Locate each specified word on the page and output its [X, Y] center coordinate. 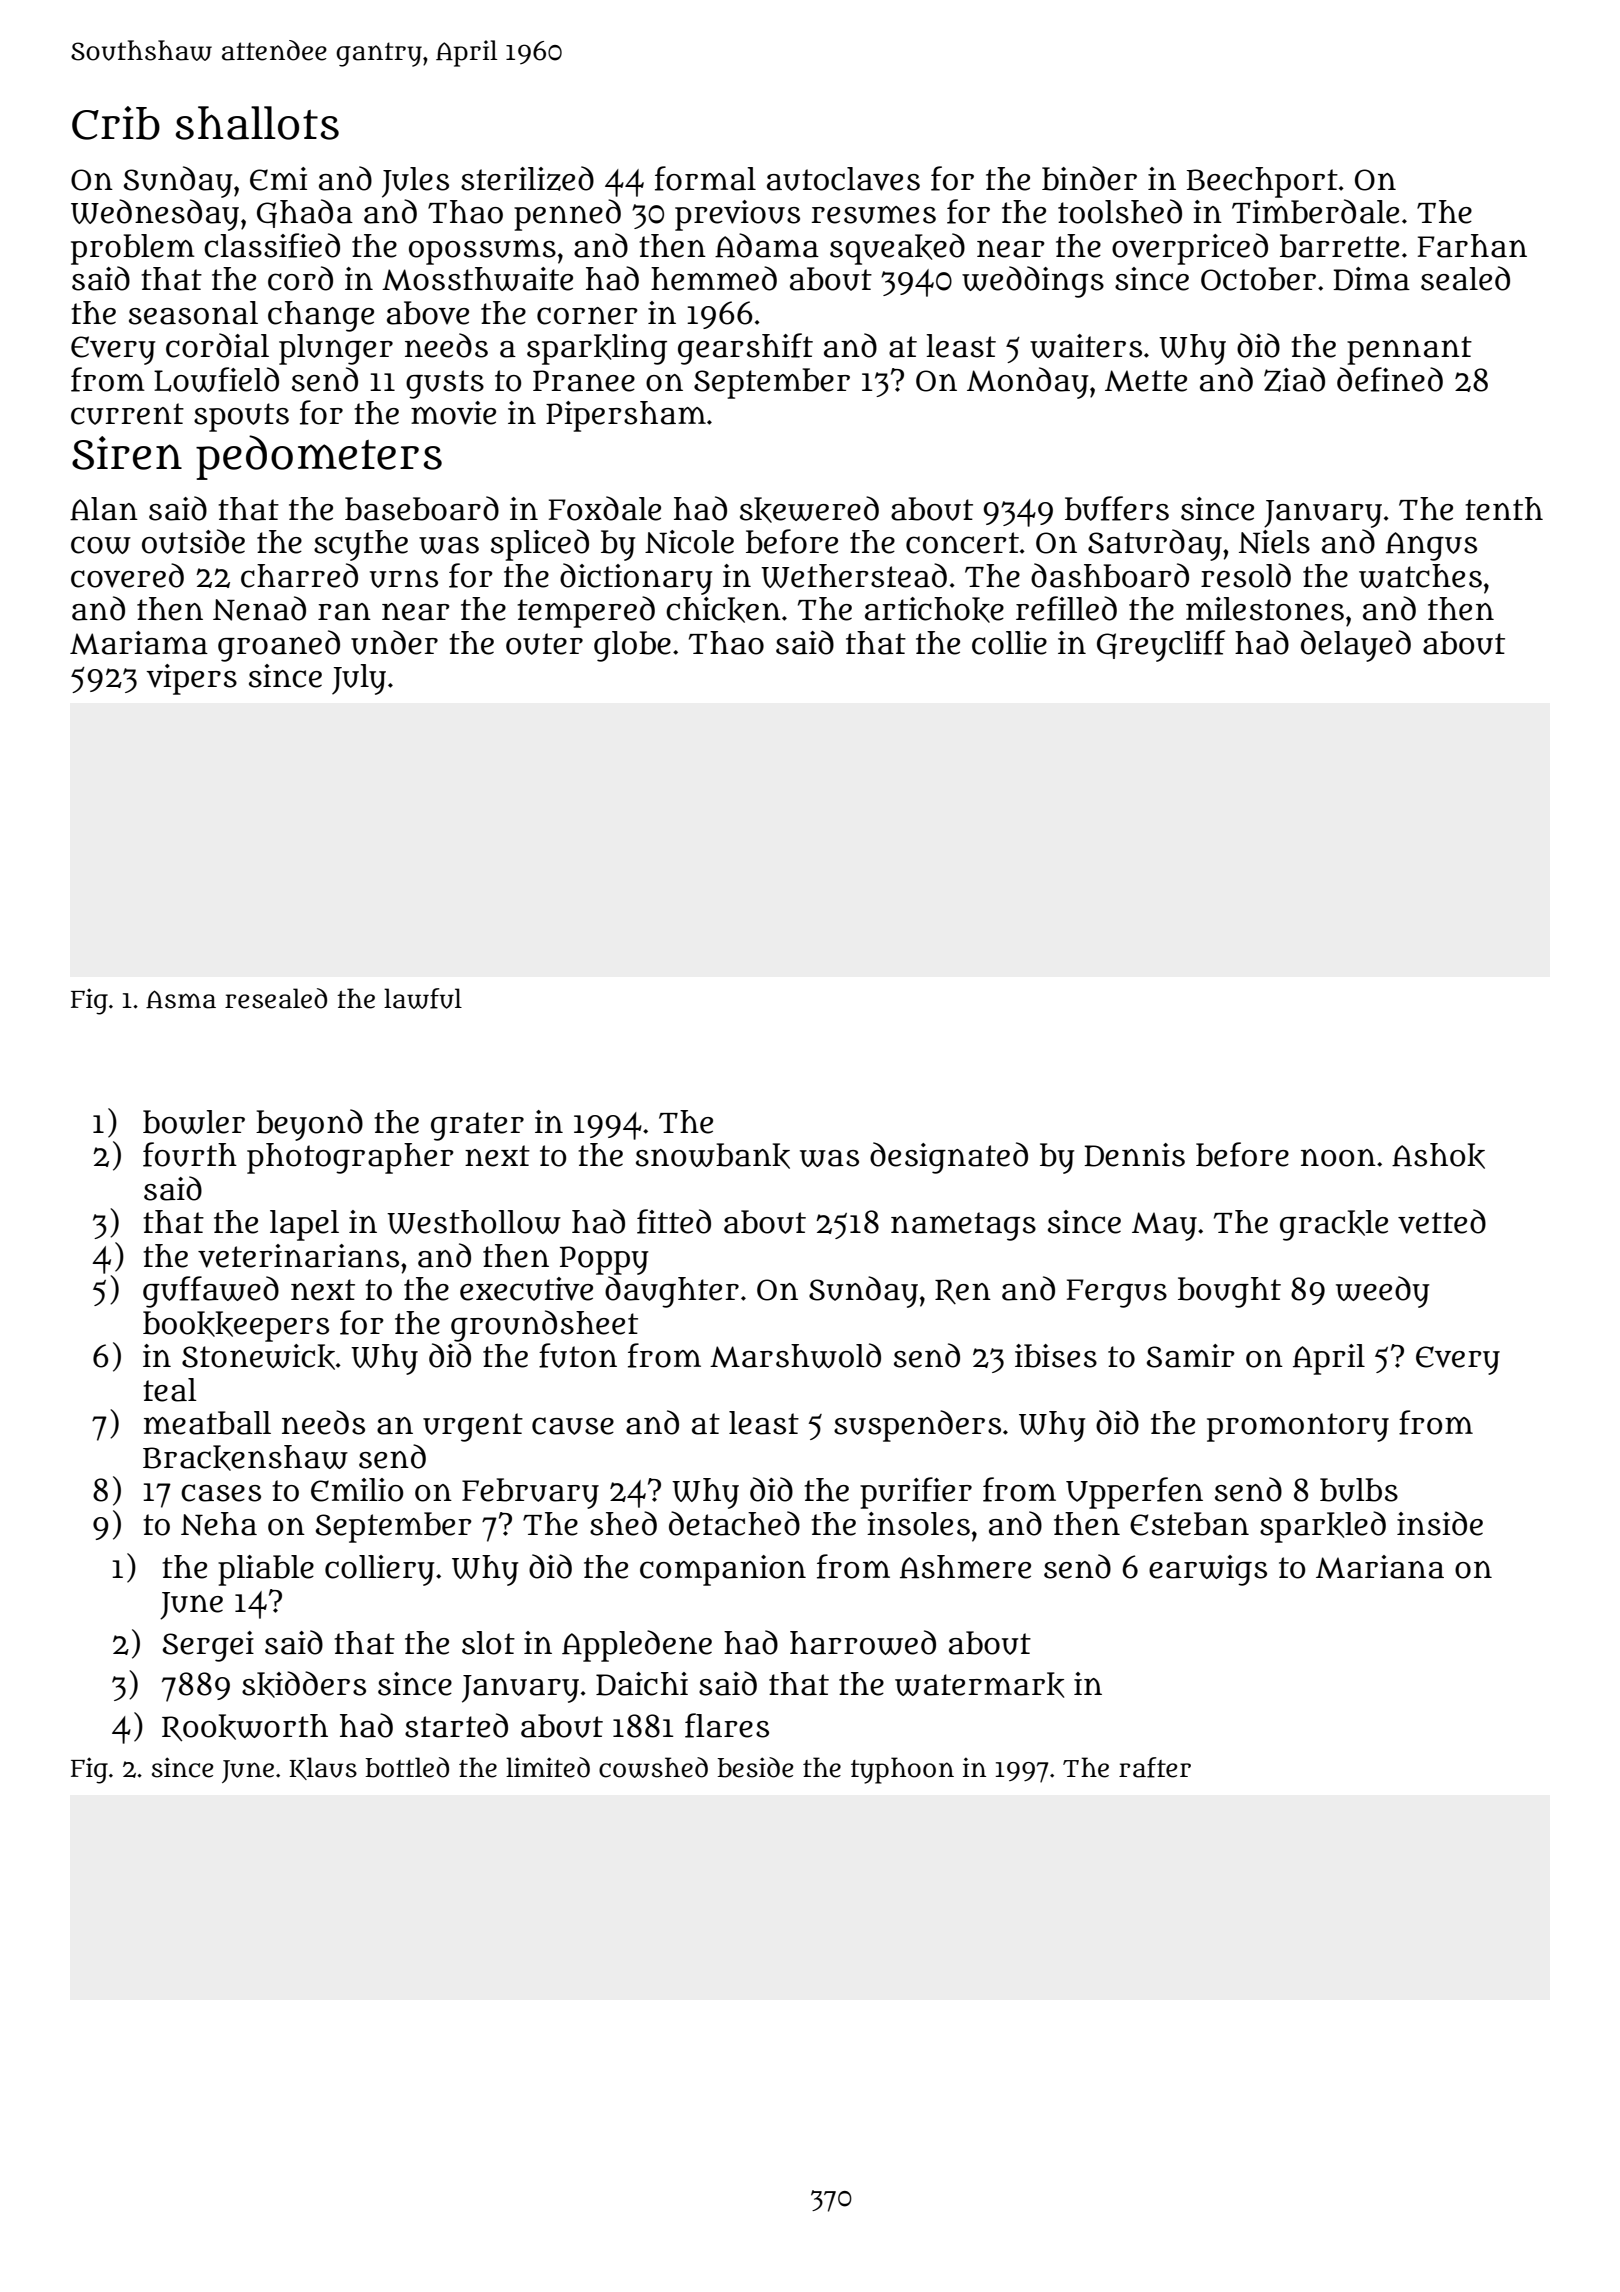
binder [1089, 178]
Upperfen [1134, 1493]
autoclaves [843, 179]
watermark [979, 1685]
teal [170, 1390]
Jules [415, 182]
